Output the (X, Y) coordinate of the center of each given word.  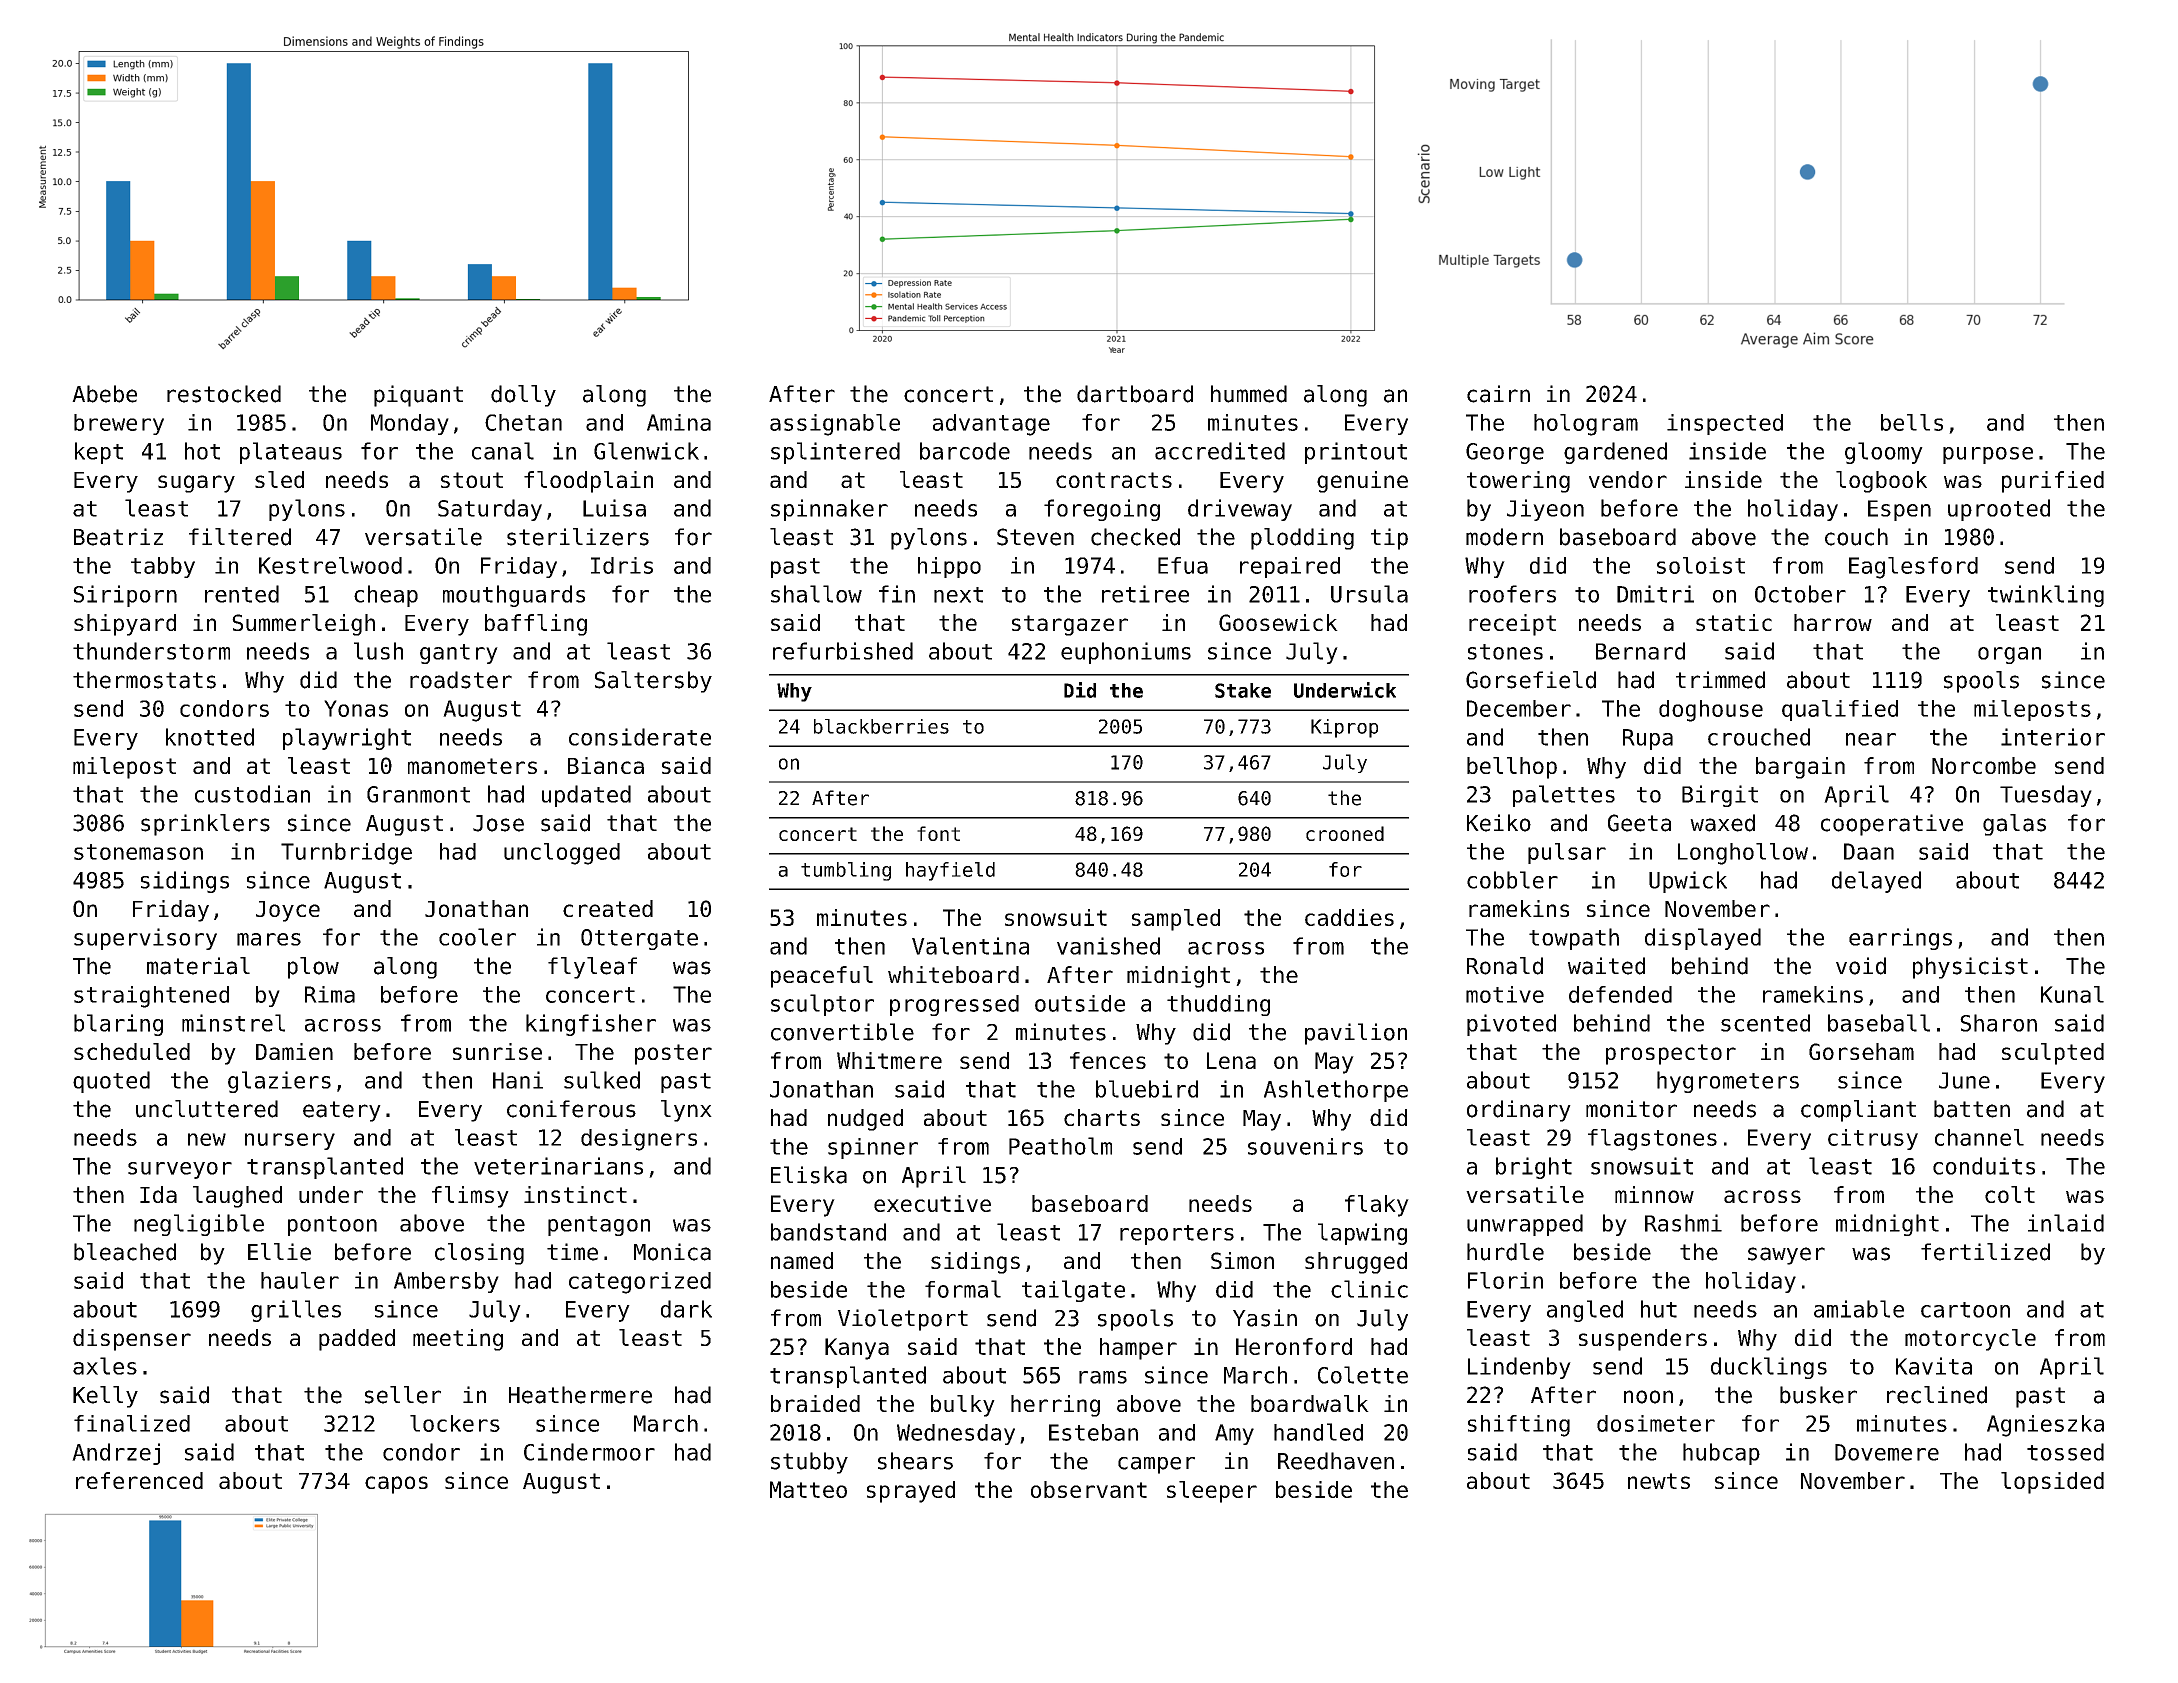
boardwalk (1310, 1403)
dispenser (132, 1340)
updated (586, 796)
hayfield (950, 871)
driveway (1240, 510)
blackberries (881, 726)
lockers (455, 1423)
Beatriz (118, 537)
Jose (498, 823)
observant (1089, 1489)
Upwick (1688, 882)
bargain (1800, 768)
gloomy (1884, 453)
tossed (2065, 1452)
